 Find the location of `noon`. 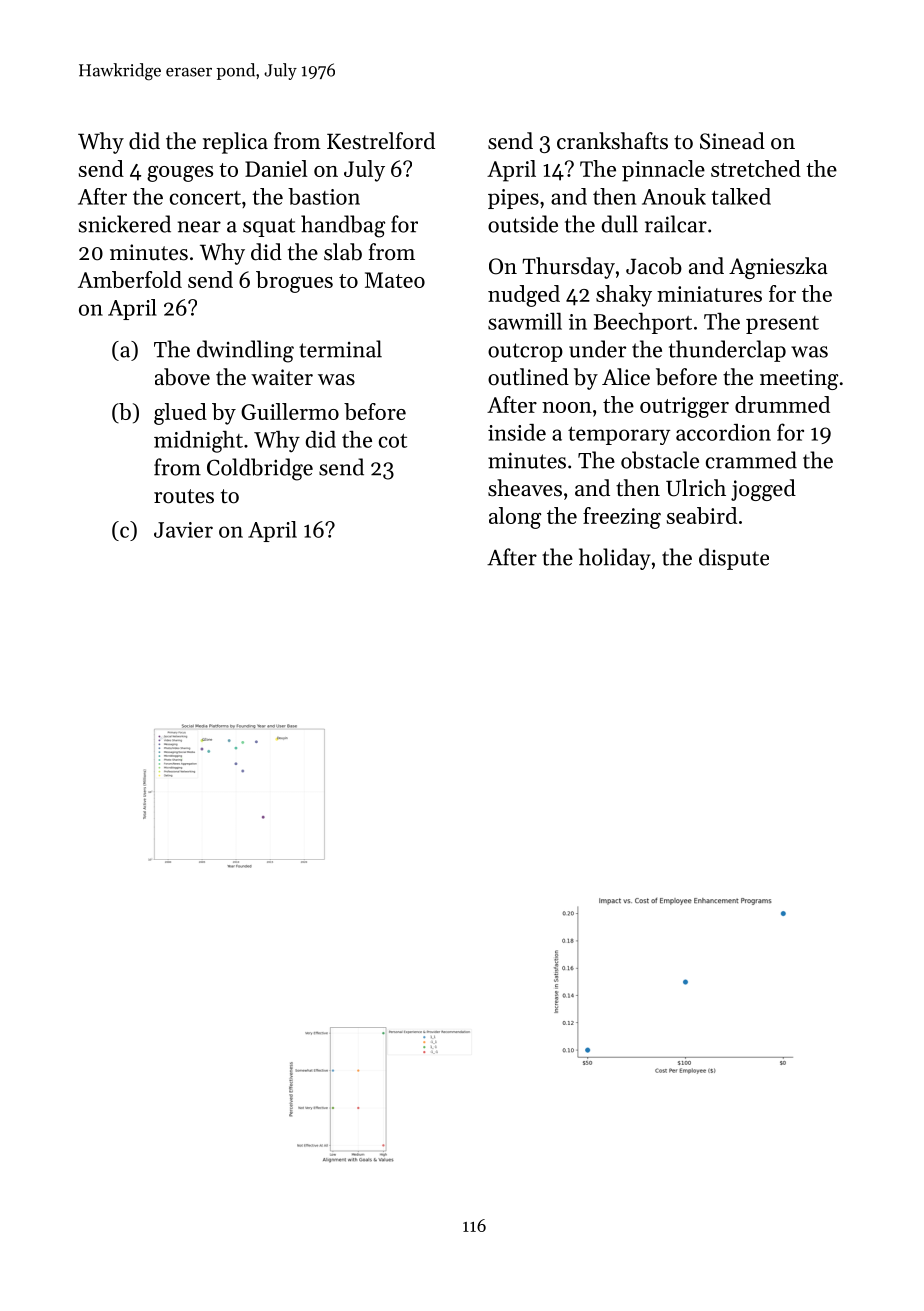

noon is located at coordinates (567, 407).
